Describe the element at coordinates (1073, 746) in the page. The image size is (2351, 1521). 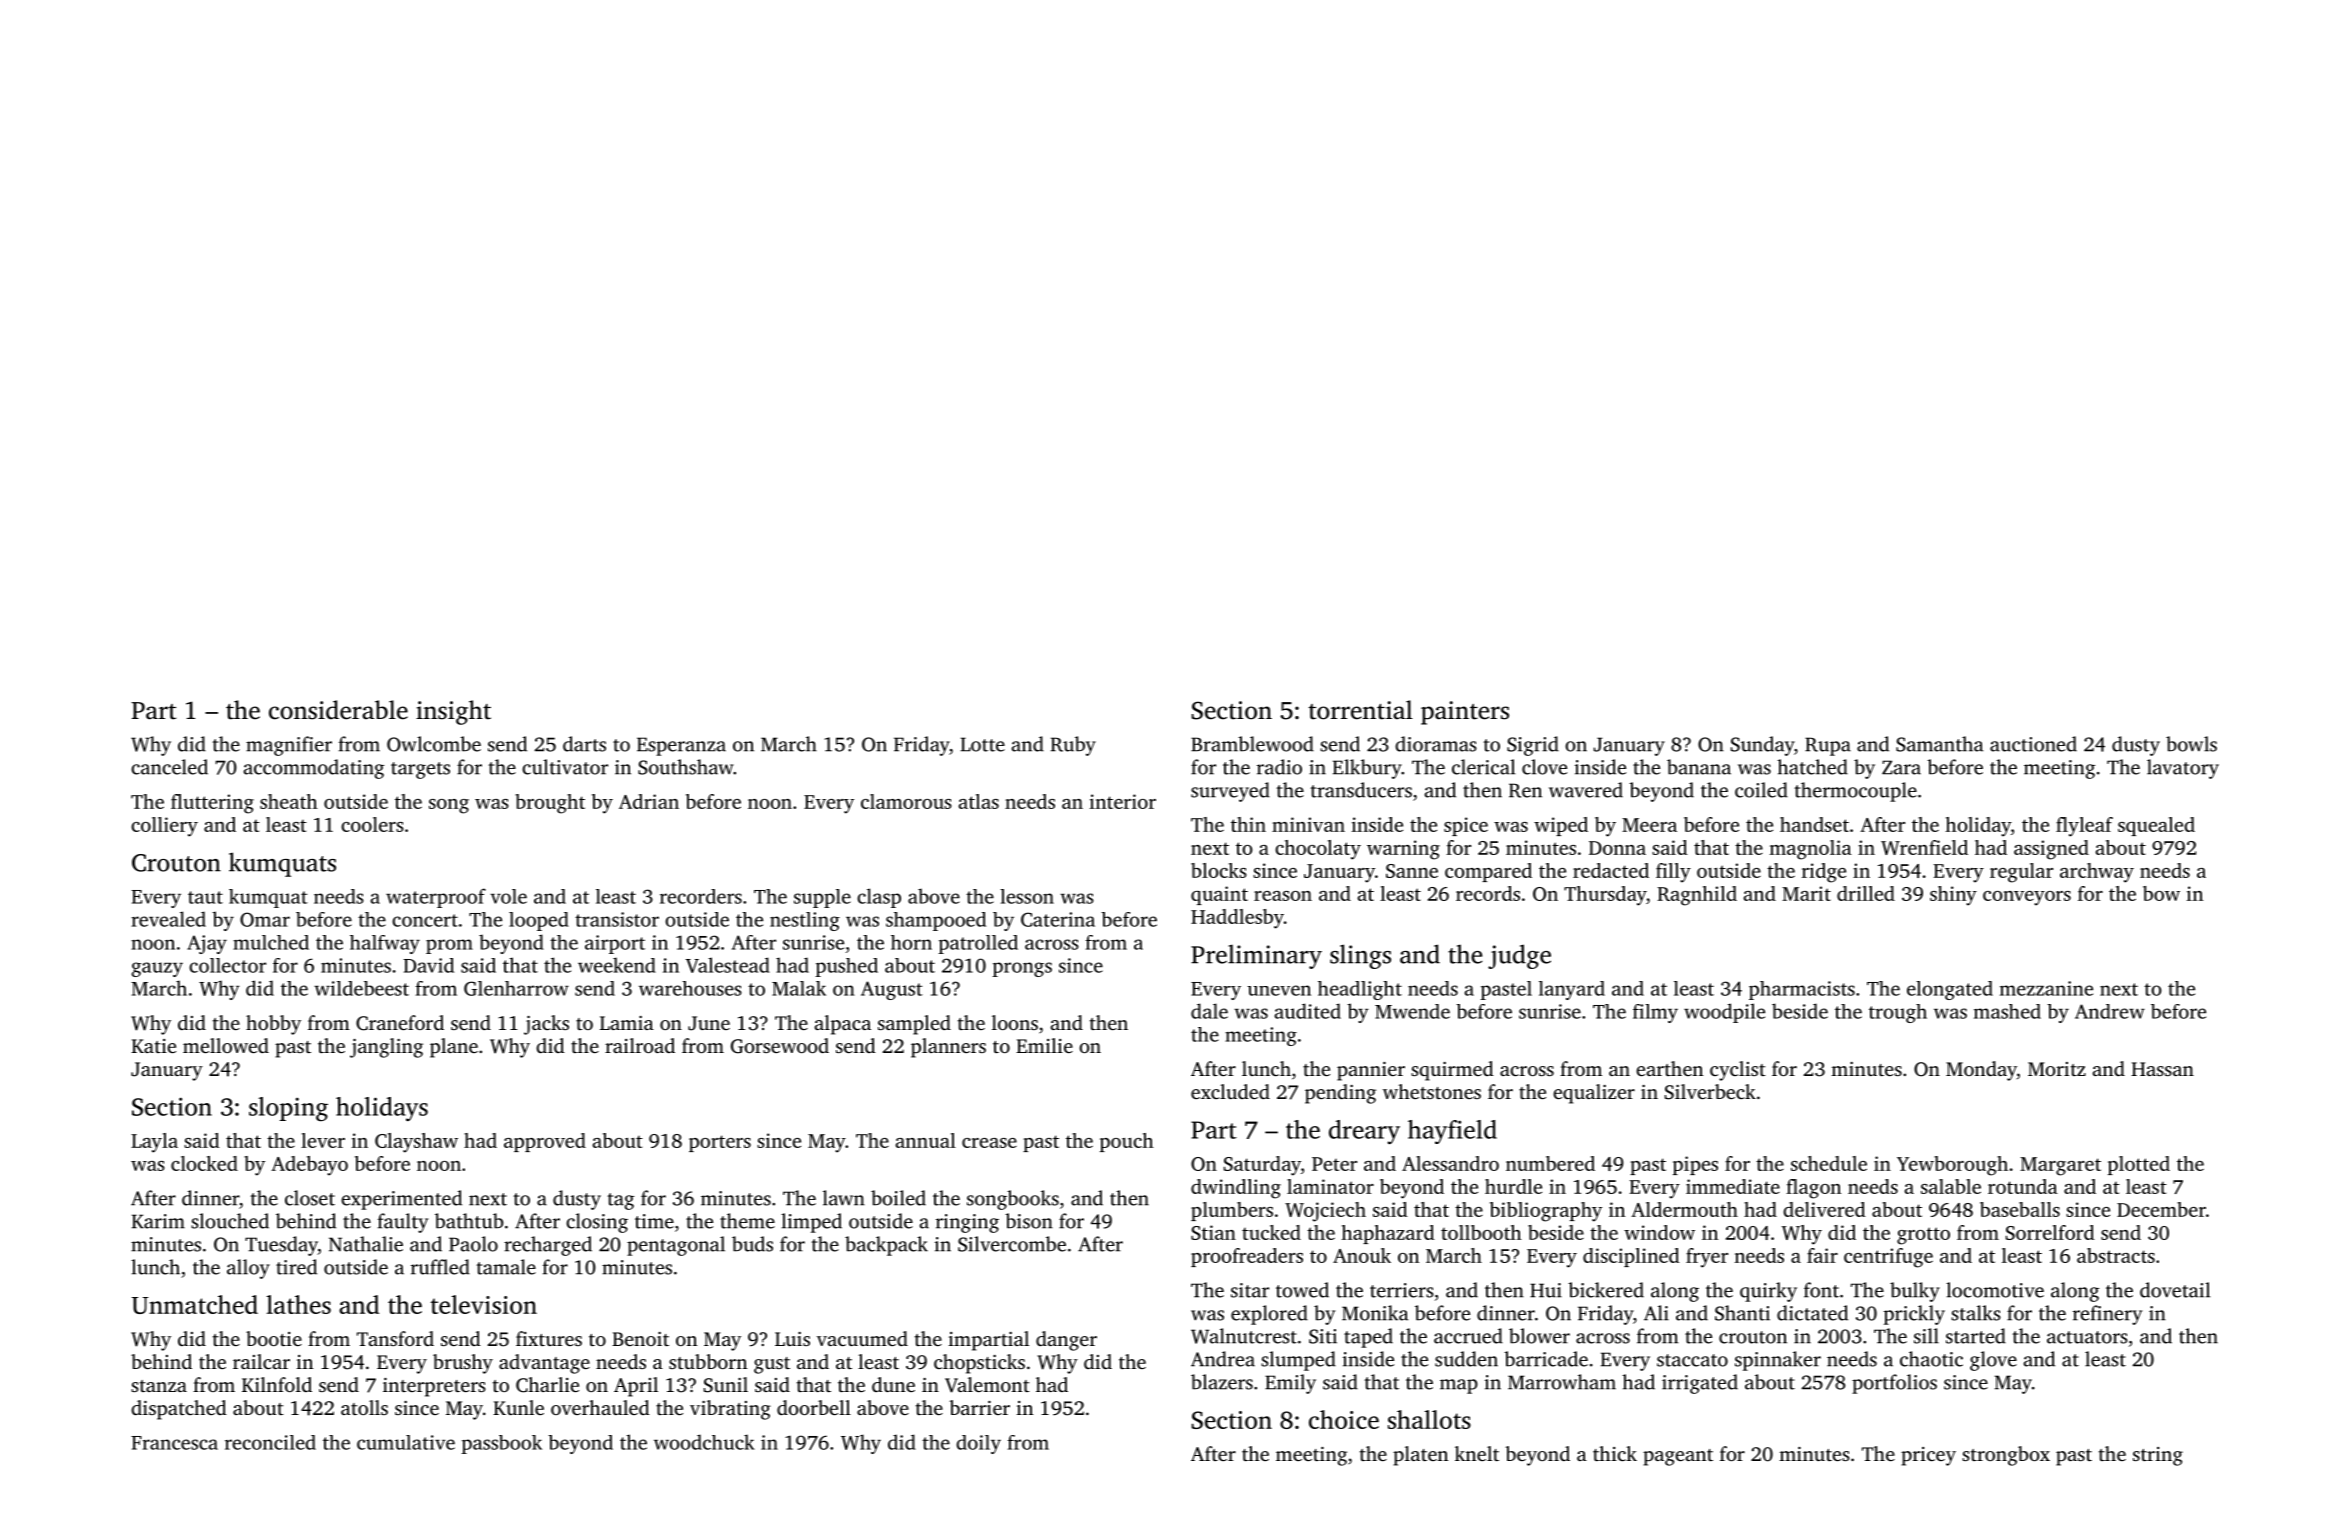
I see `Ruby` at that location.
